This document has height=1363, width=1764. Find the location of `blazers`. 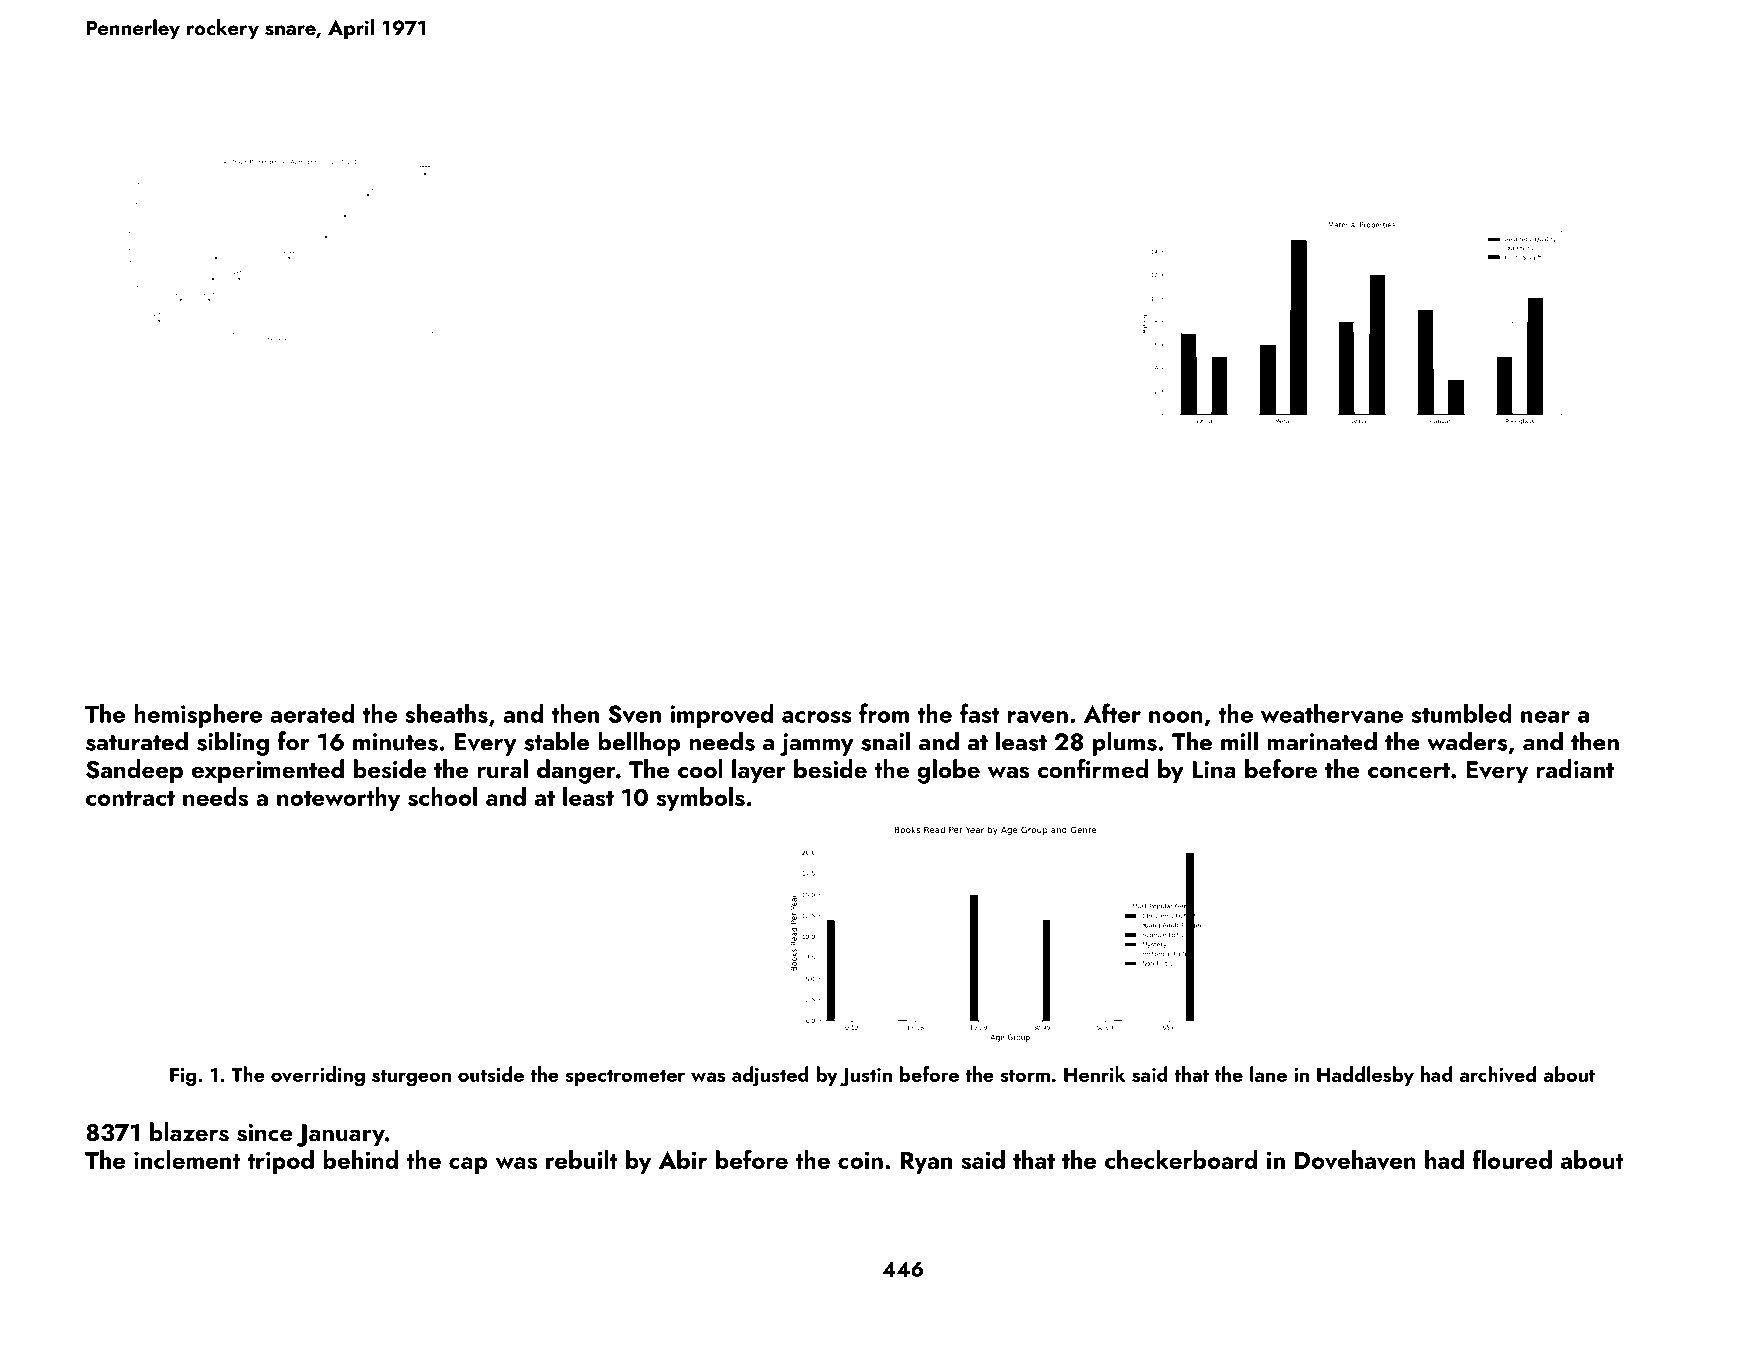

blazers is located at coordinates (189, 1132).
